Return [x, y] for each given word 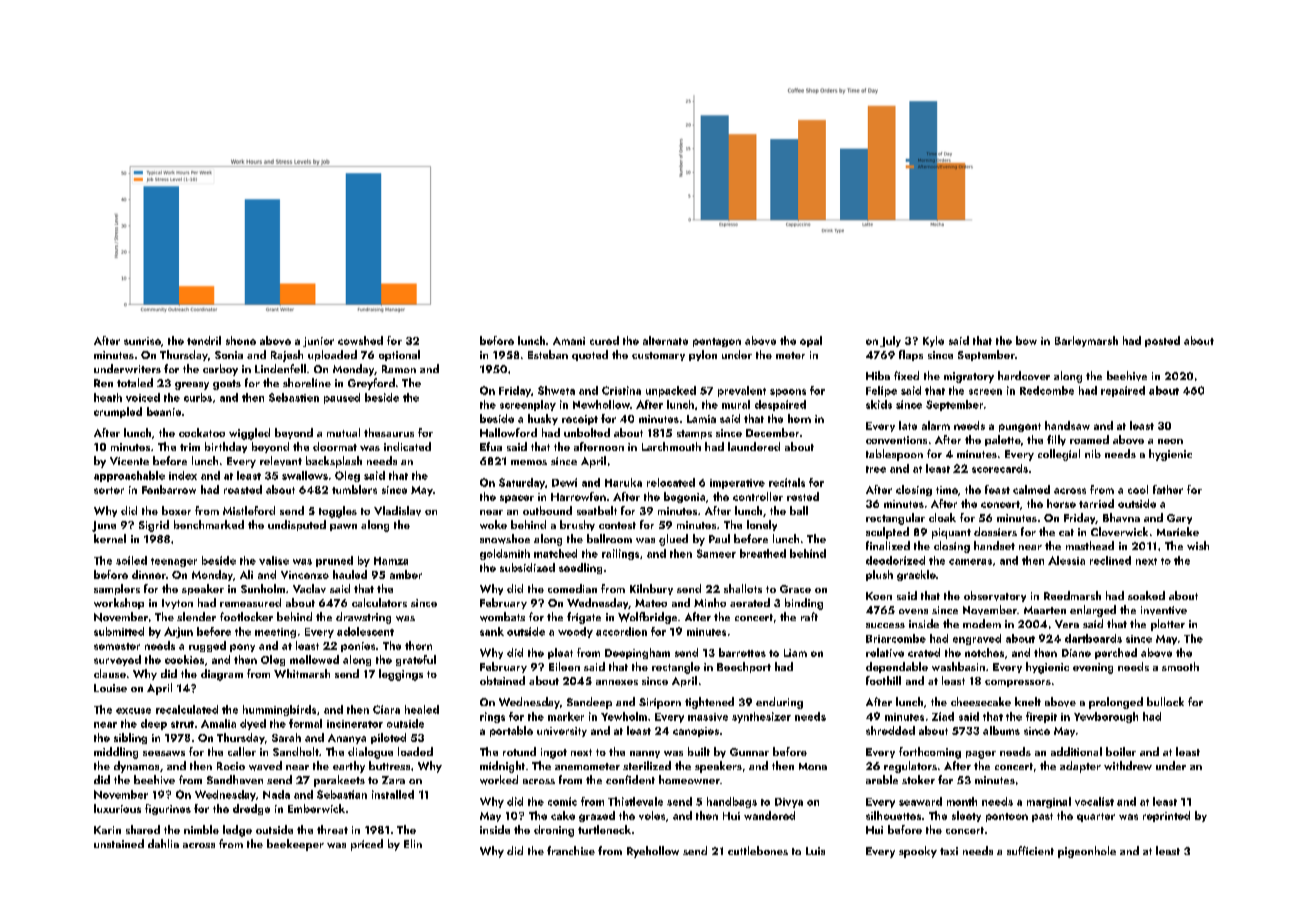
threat [332, 829]
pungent [1020, 427]
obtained [502, 680]
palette [1003, 440]
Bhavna [1121, 517]
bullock [1165, 701]
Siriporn [660, 703]
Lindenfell [280, 368]
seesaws [164, 753]
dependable [897, 667]
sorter [109, 490]
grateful [416, 660]
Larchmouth [671, 446]
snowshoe [505, 539]
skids [879, 404]
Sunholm [263, 588]
